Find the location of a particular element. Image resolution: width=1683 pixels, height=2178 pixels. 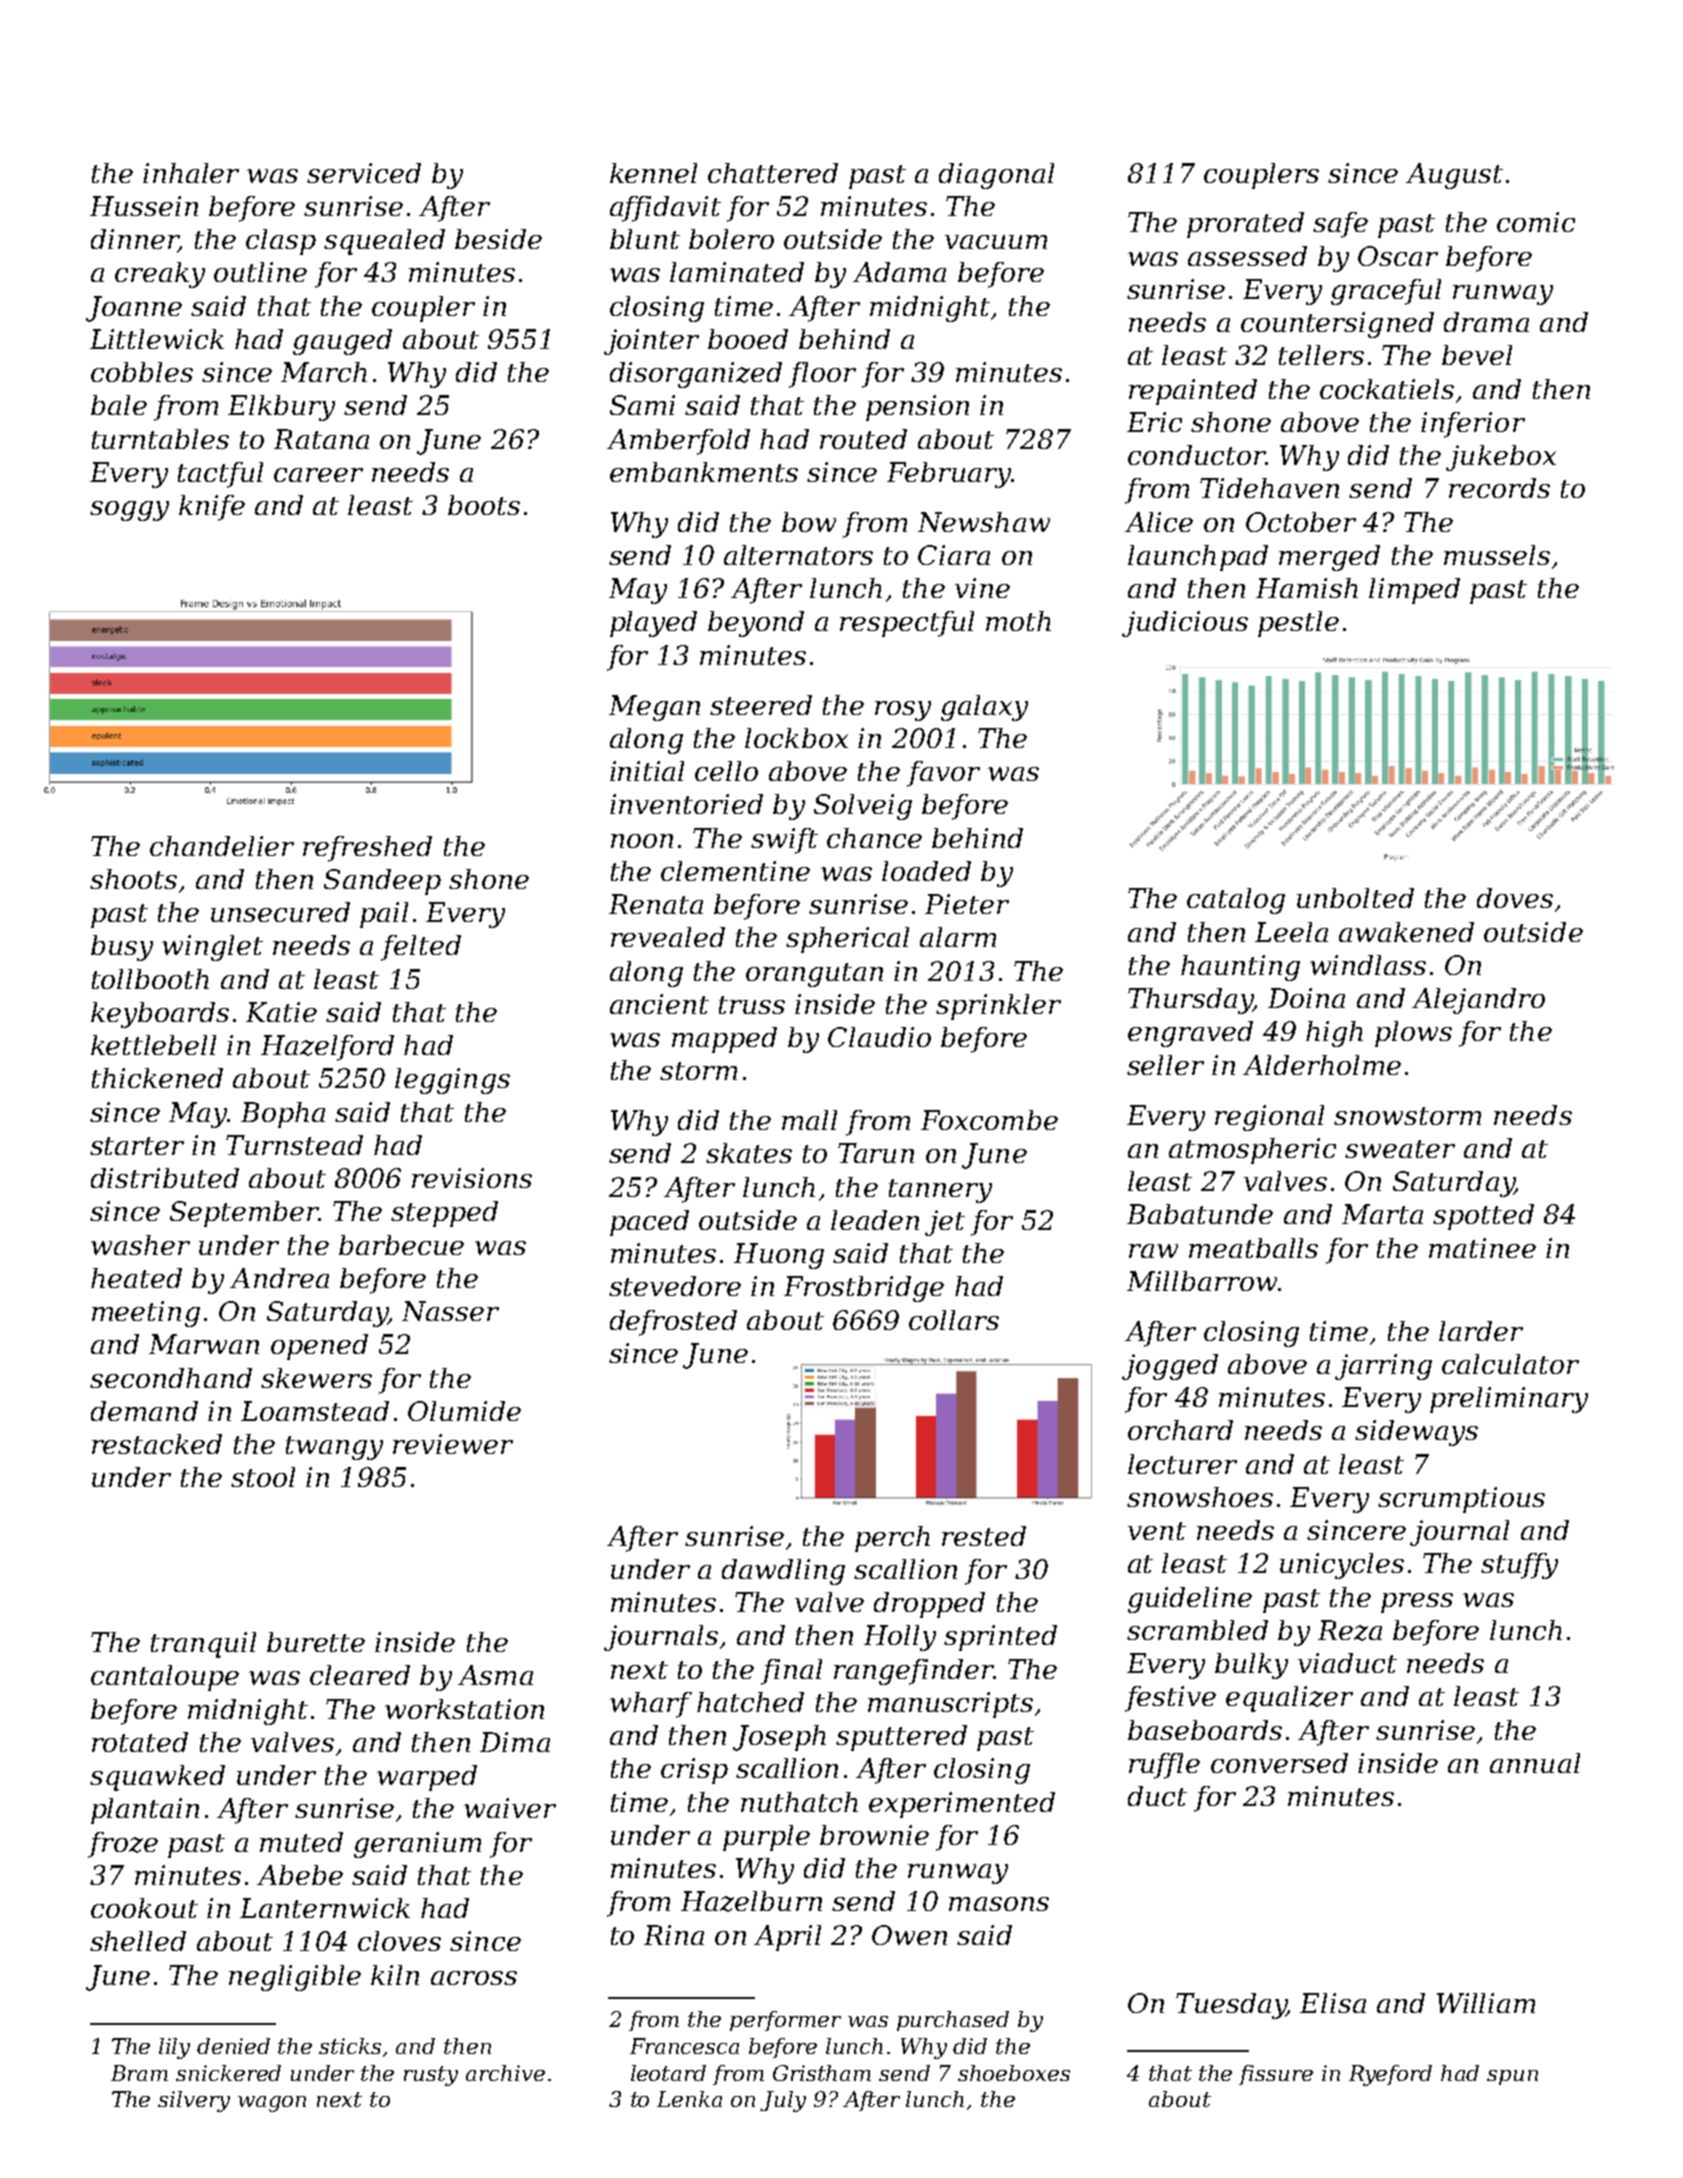

defrosted is located at coordinates (673, 1323).
